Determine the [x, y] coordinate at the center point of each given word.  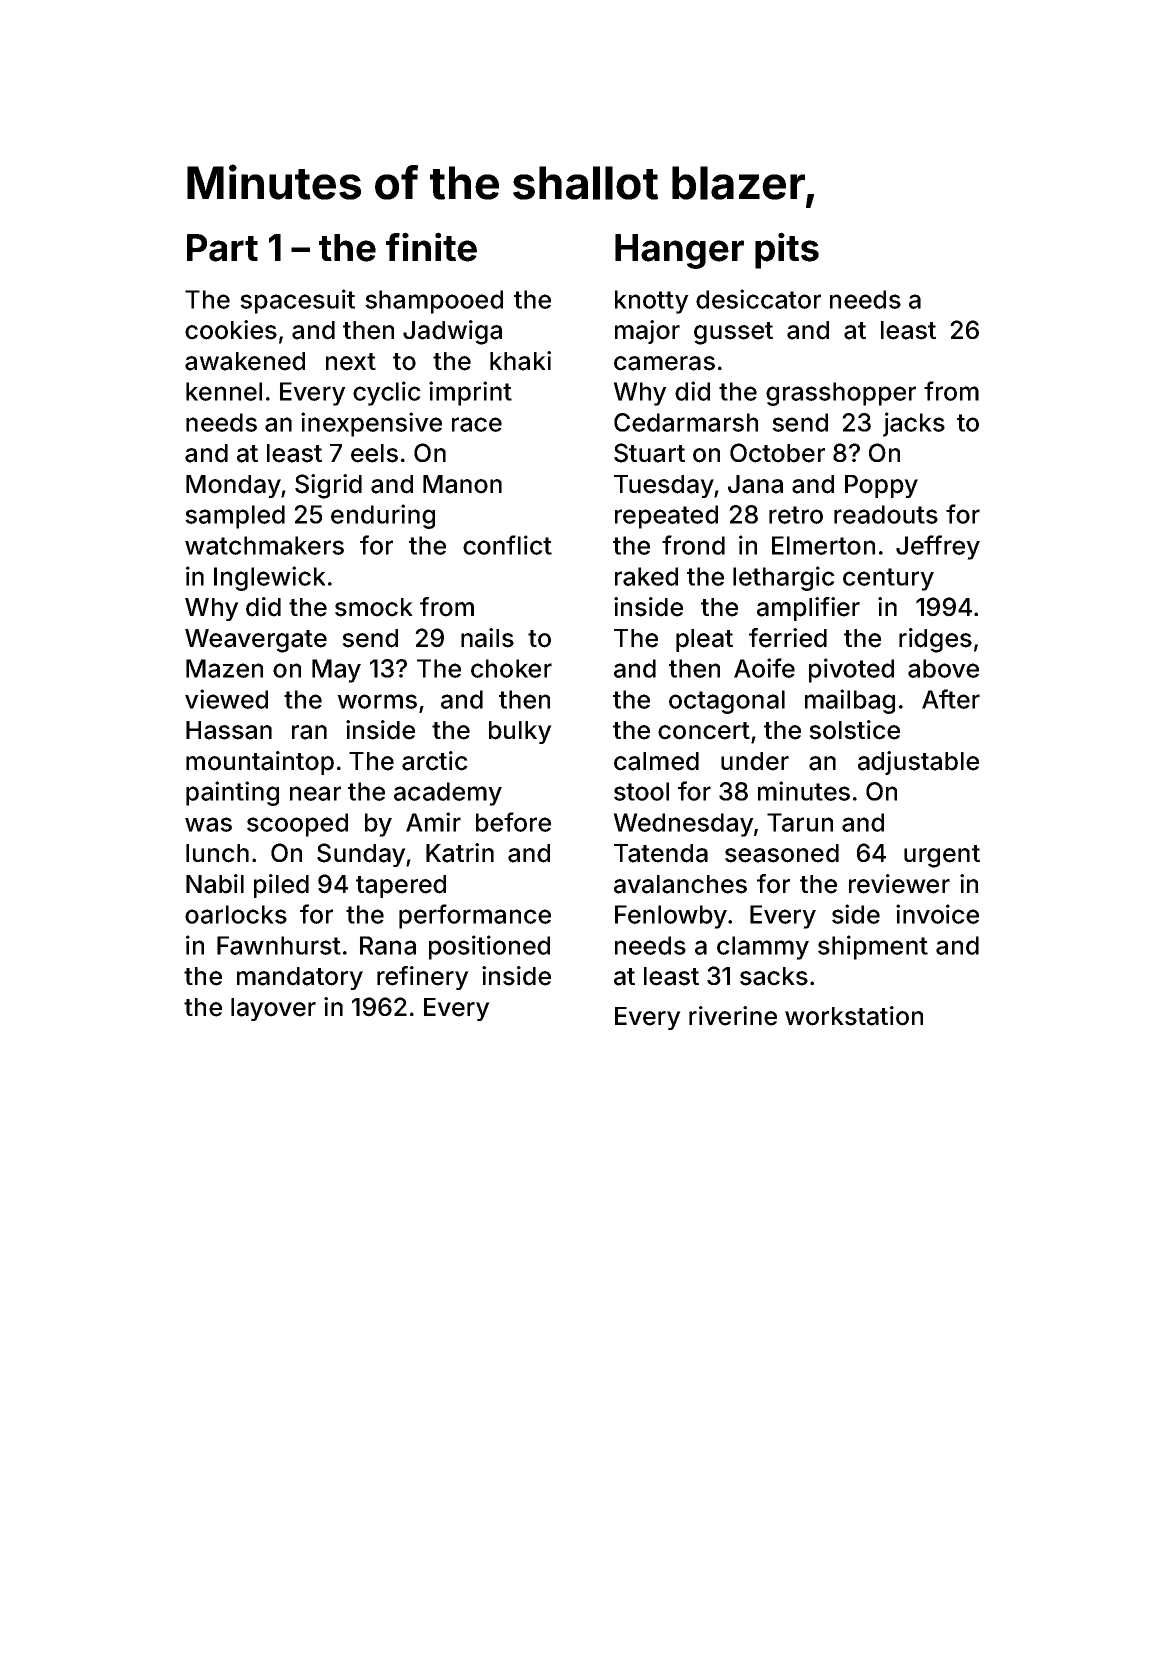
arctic [435, 761]
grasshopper [841, 394]
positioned [489, 947]
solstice [854, 730]
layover [273, 1009]
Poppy [881, 486]
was [208, 824]
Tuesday [664, 486]
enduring [383, 516]
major [647, 332]
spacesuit [297, 301]
